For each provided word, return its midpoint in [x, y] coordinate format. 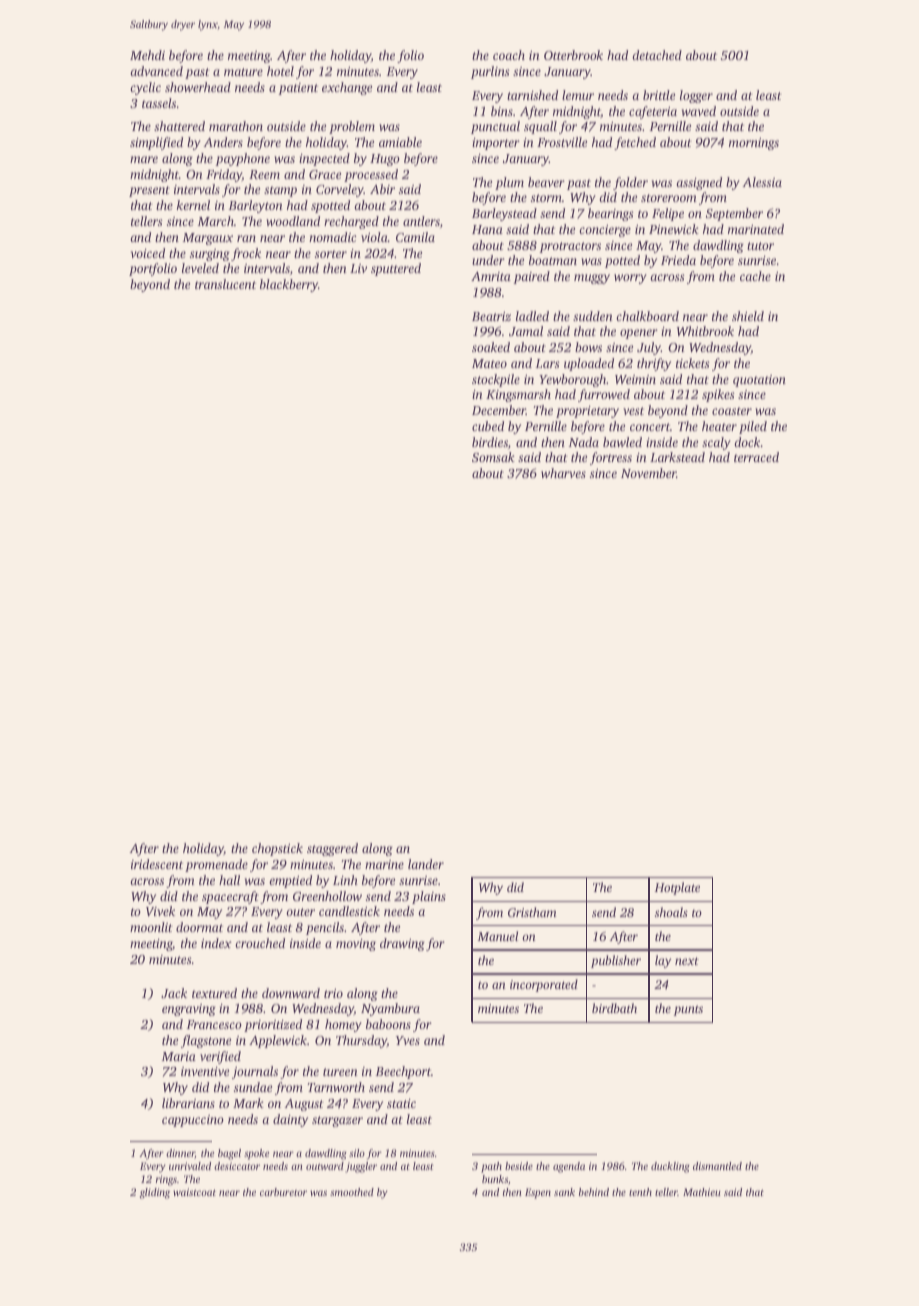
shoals [671, 912]
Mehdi [147, 55]
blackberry [289, 285]
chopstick [277, 849]
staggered [332, 849]
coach [509, 55]
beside [519, 1166]
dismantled [717, 1166]
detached [657, 55]
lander [426, 864]
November [649, 473]
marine [384, 864]
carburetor [283, 1192]
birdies [490, 442]
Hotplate [677, 888]
